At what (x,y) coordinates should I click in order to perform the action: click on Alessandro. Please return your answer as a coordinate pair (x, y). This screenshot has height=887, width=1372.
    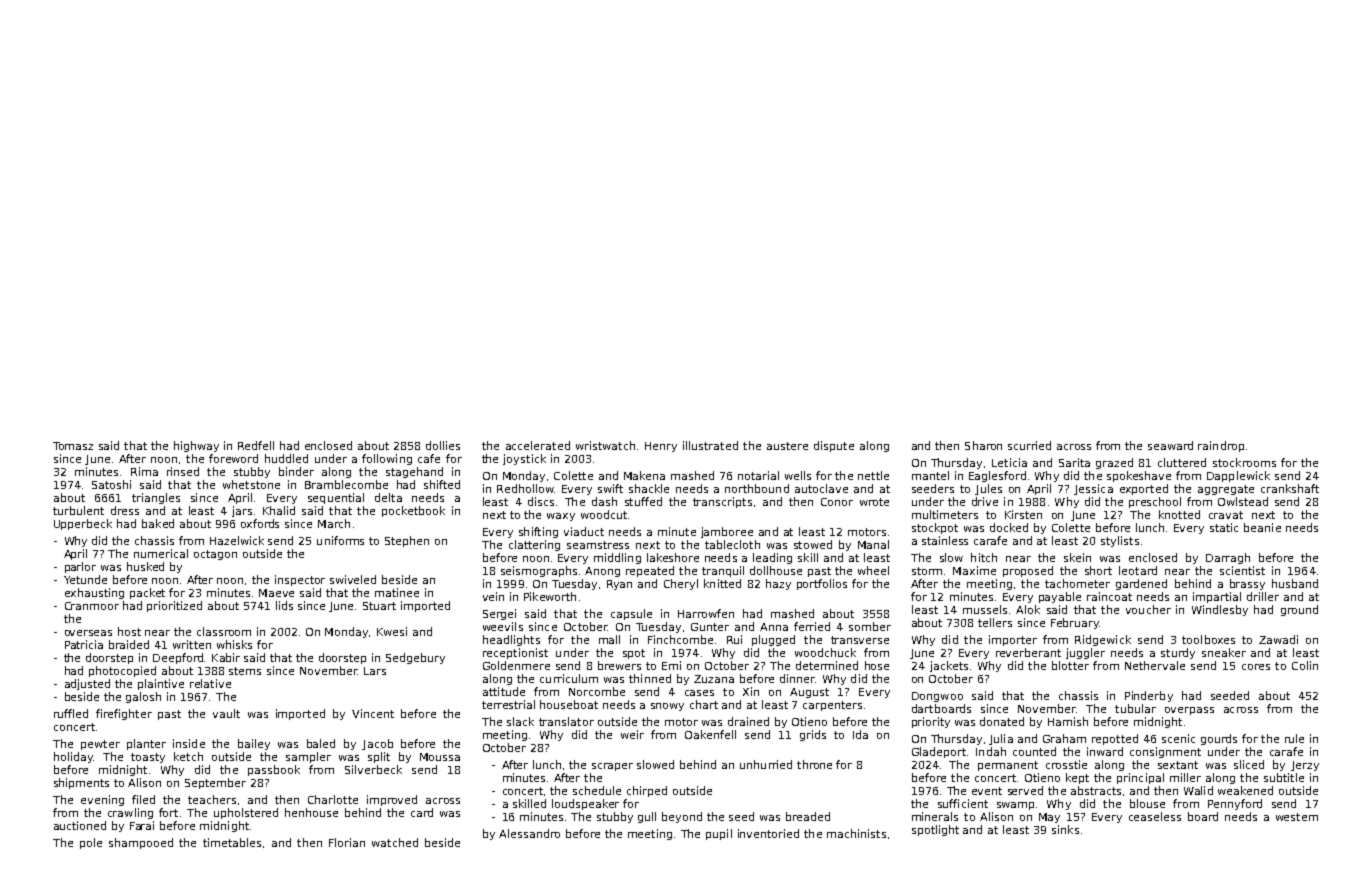
    Looking at the image, I should click on (529, 833).
